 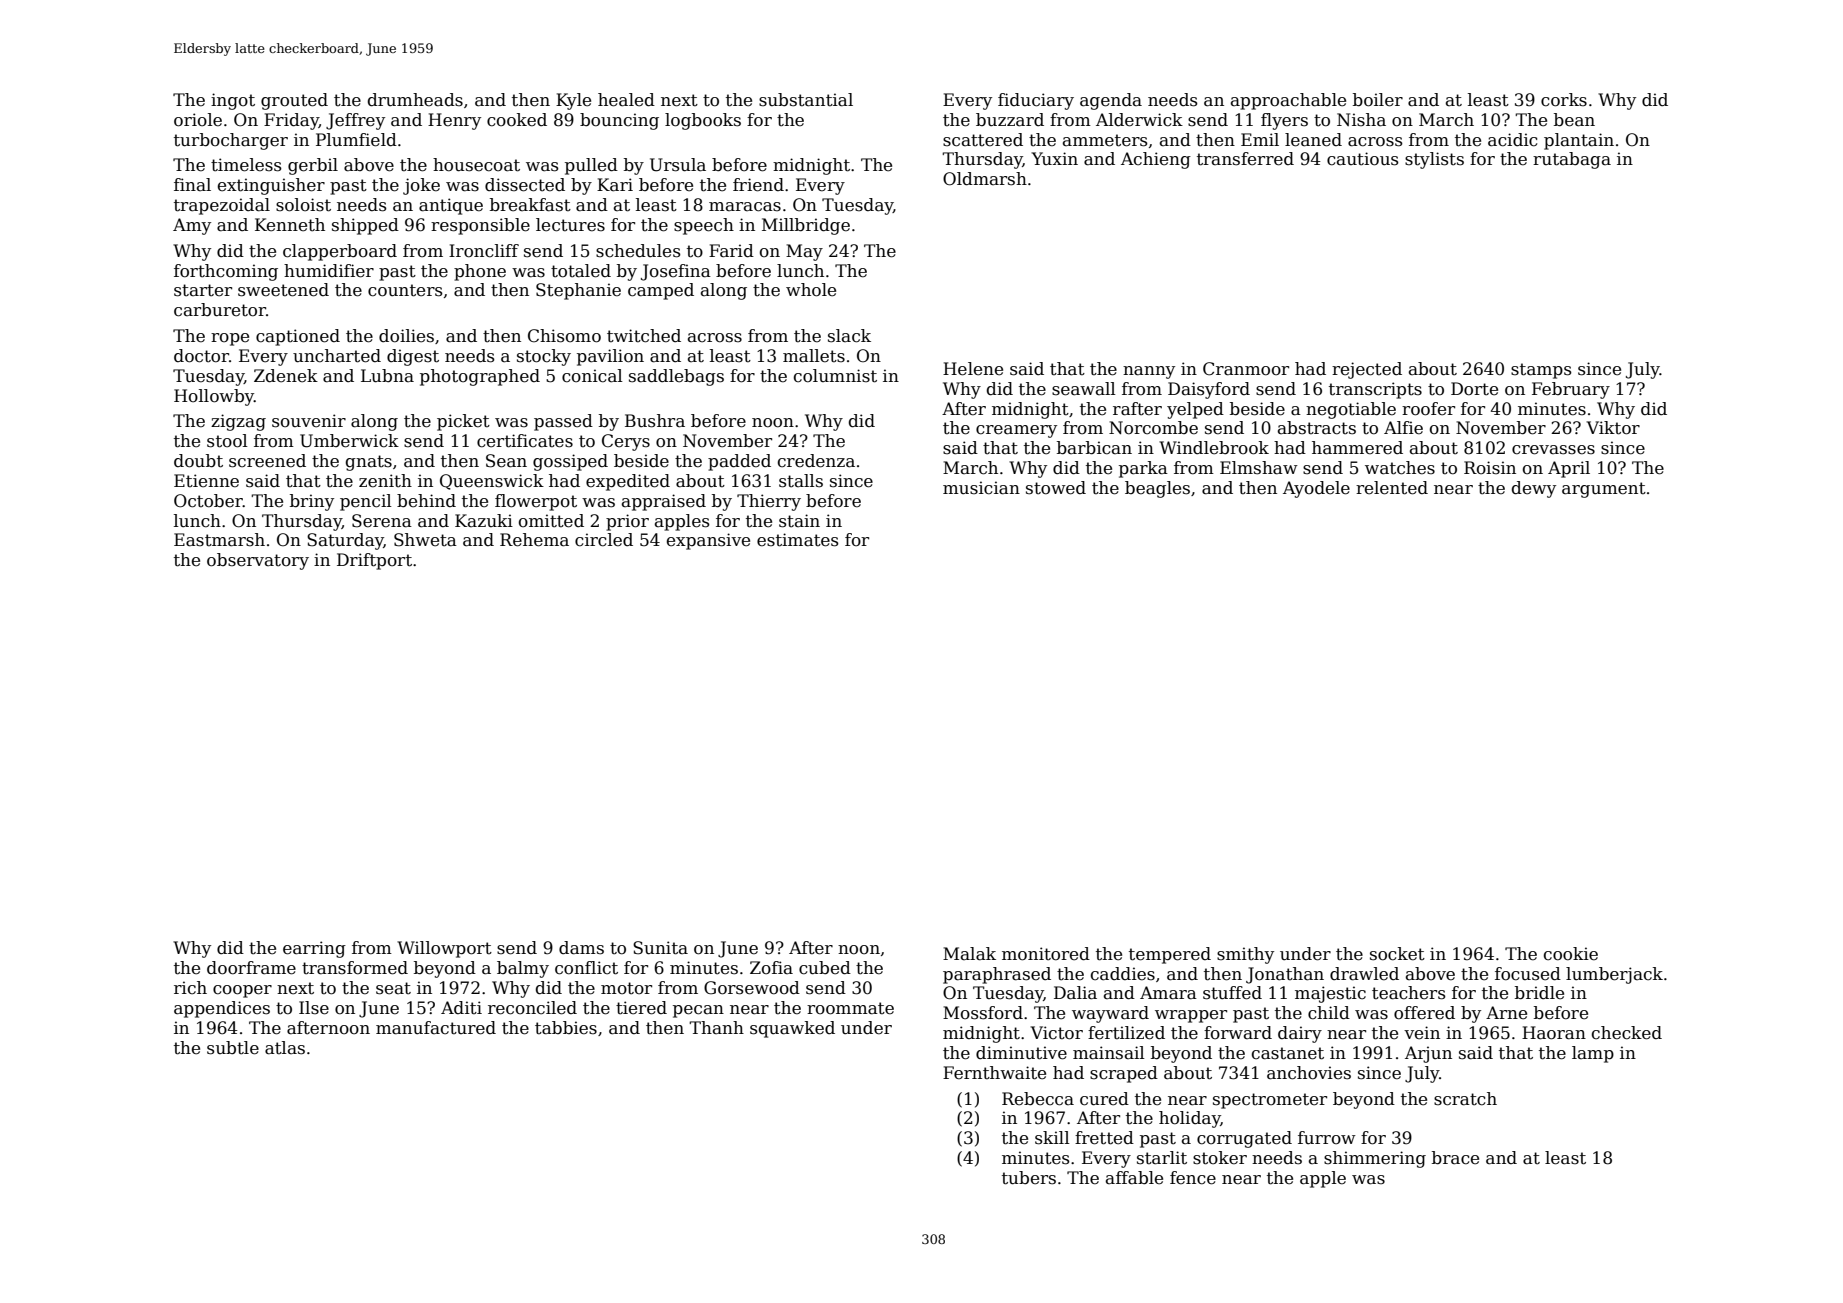 What do you see at coordinates (816, 461) in the document?
I see `credenza` at bounding box center [816, 461].
